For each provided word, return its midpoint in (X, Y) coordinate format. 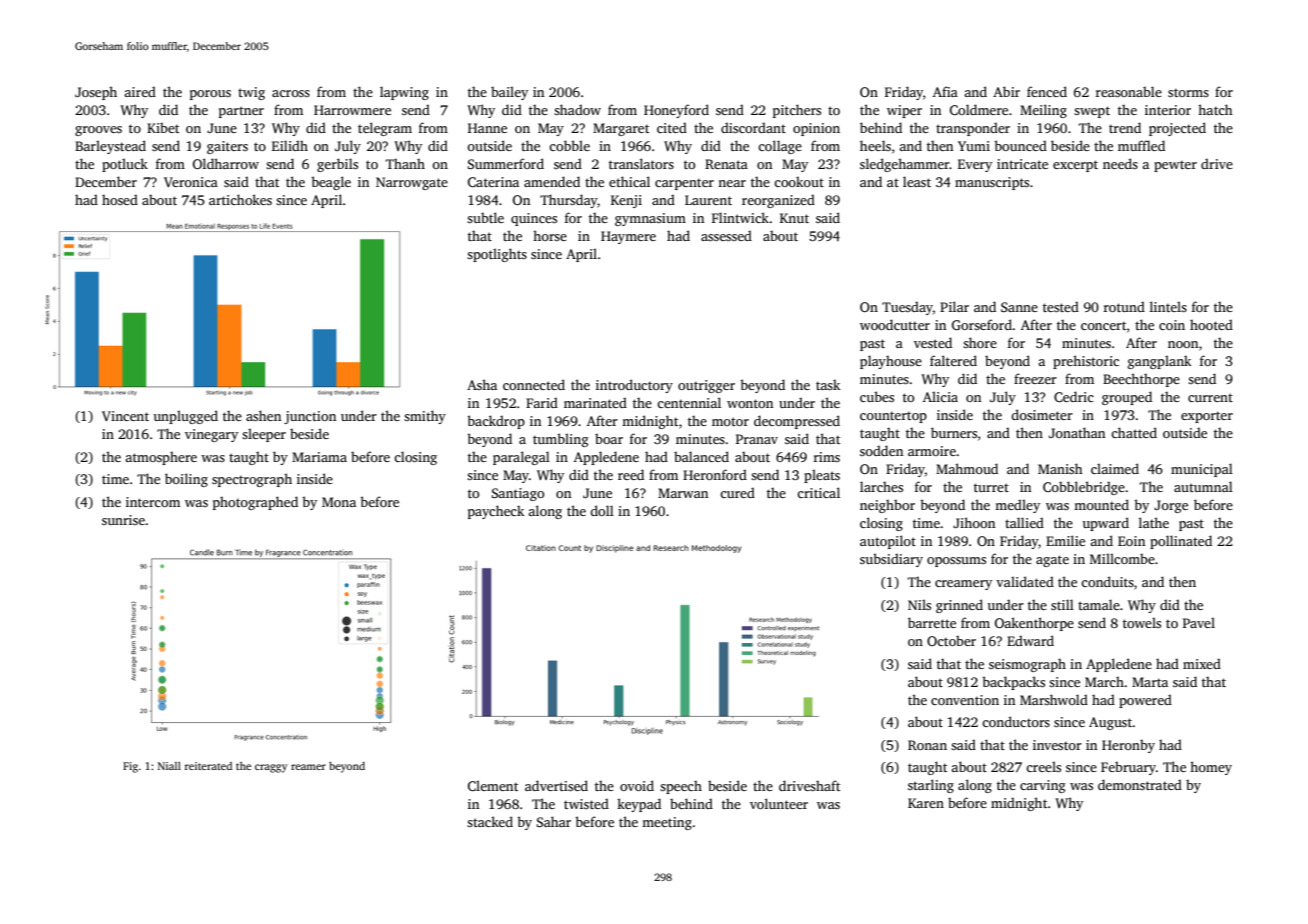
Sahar (554, 821)
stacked (490, 821)
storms (1188, 92)
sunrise (123, 520)
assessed (726, 235)
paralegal (521, 458)
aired (140, 91)
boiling (186, 480)
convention (965, 700)
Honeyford (676, 111)
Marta (1150, 682)
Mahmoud (967, 468)
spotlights (497, 255)
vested (933, 342)
